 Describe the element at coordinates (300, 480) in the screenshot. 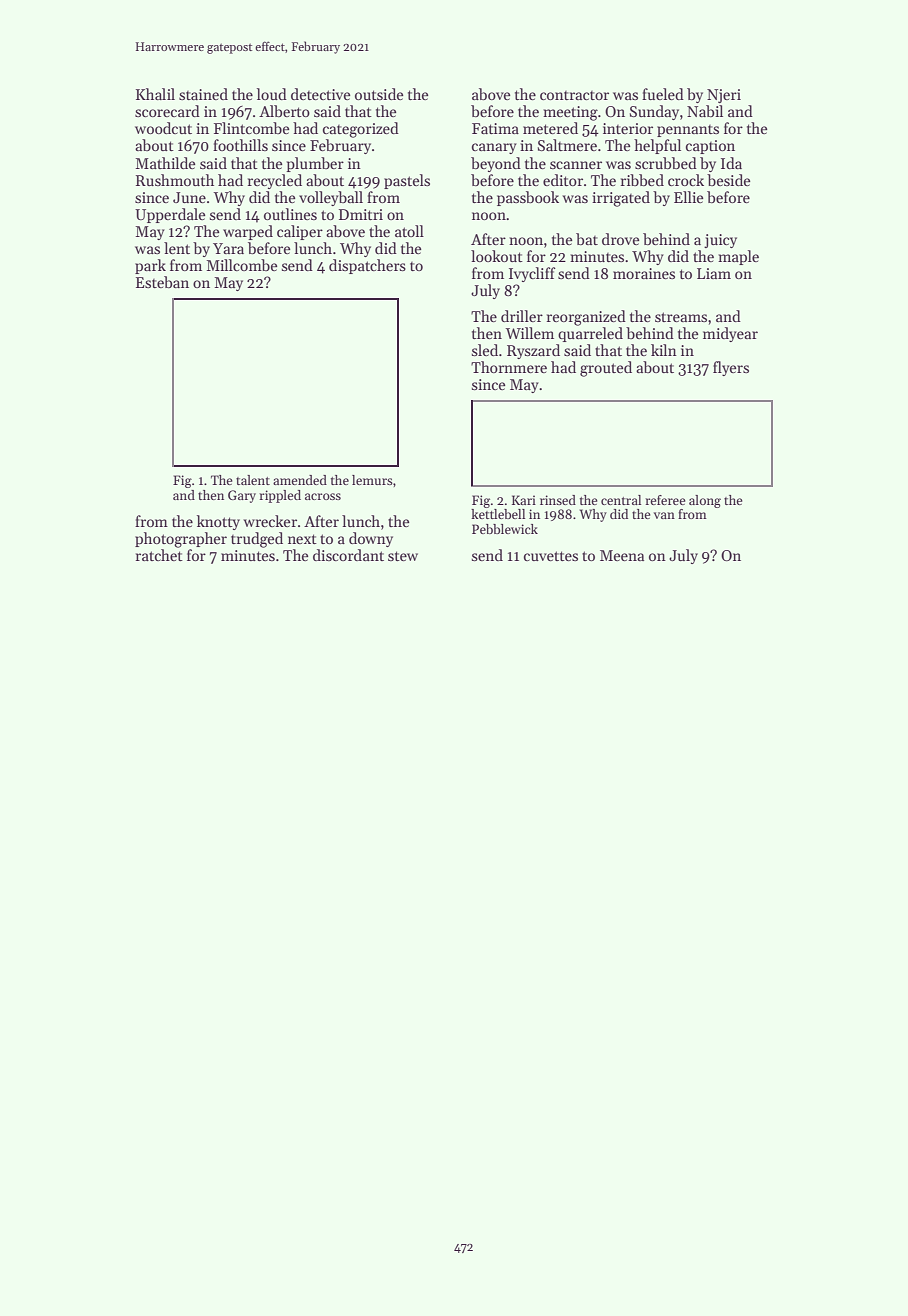

I see `amended` at that location.
